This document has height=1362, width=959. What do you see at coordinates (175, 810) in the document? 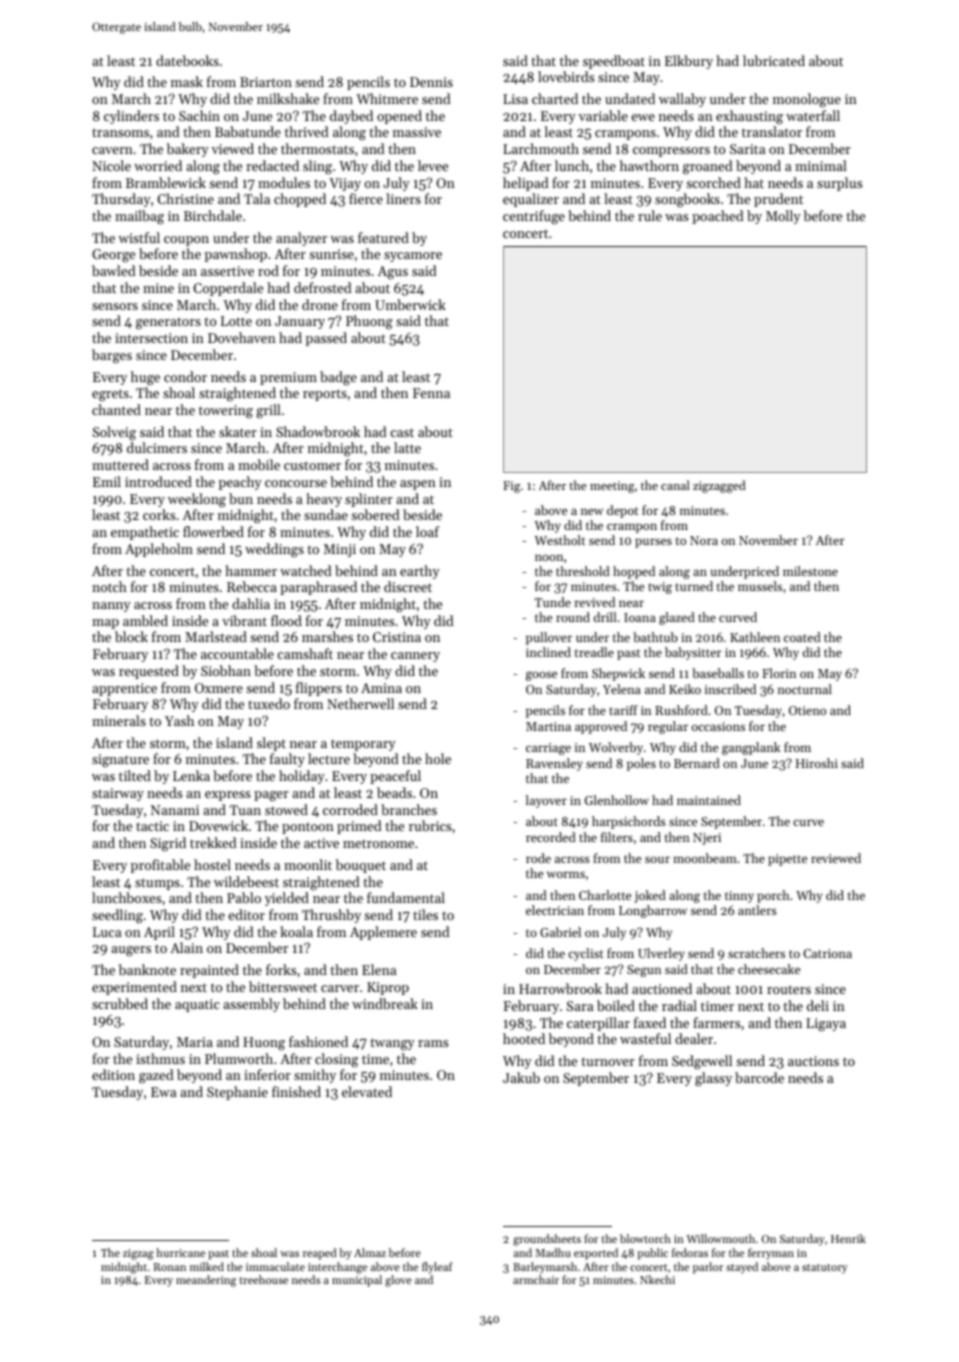
I see `Nanami` at bounding box center [175, 810].
